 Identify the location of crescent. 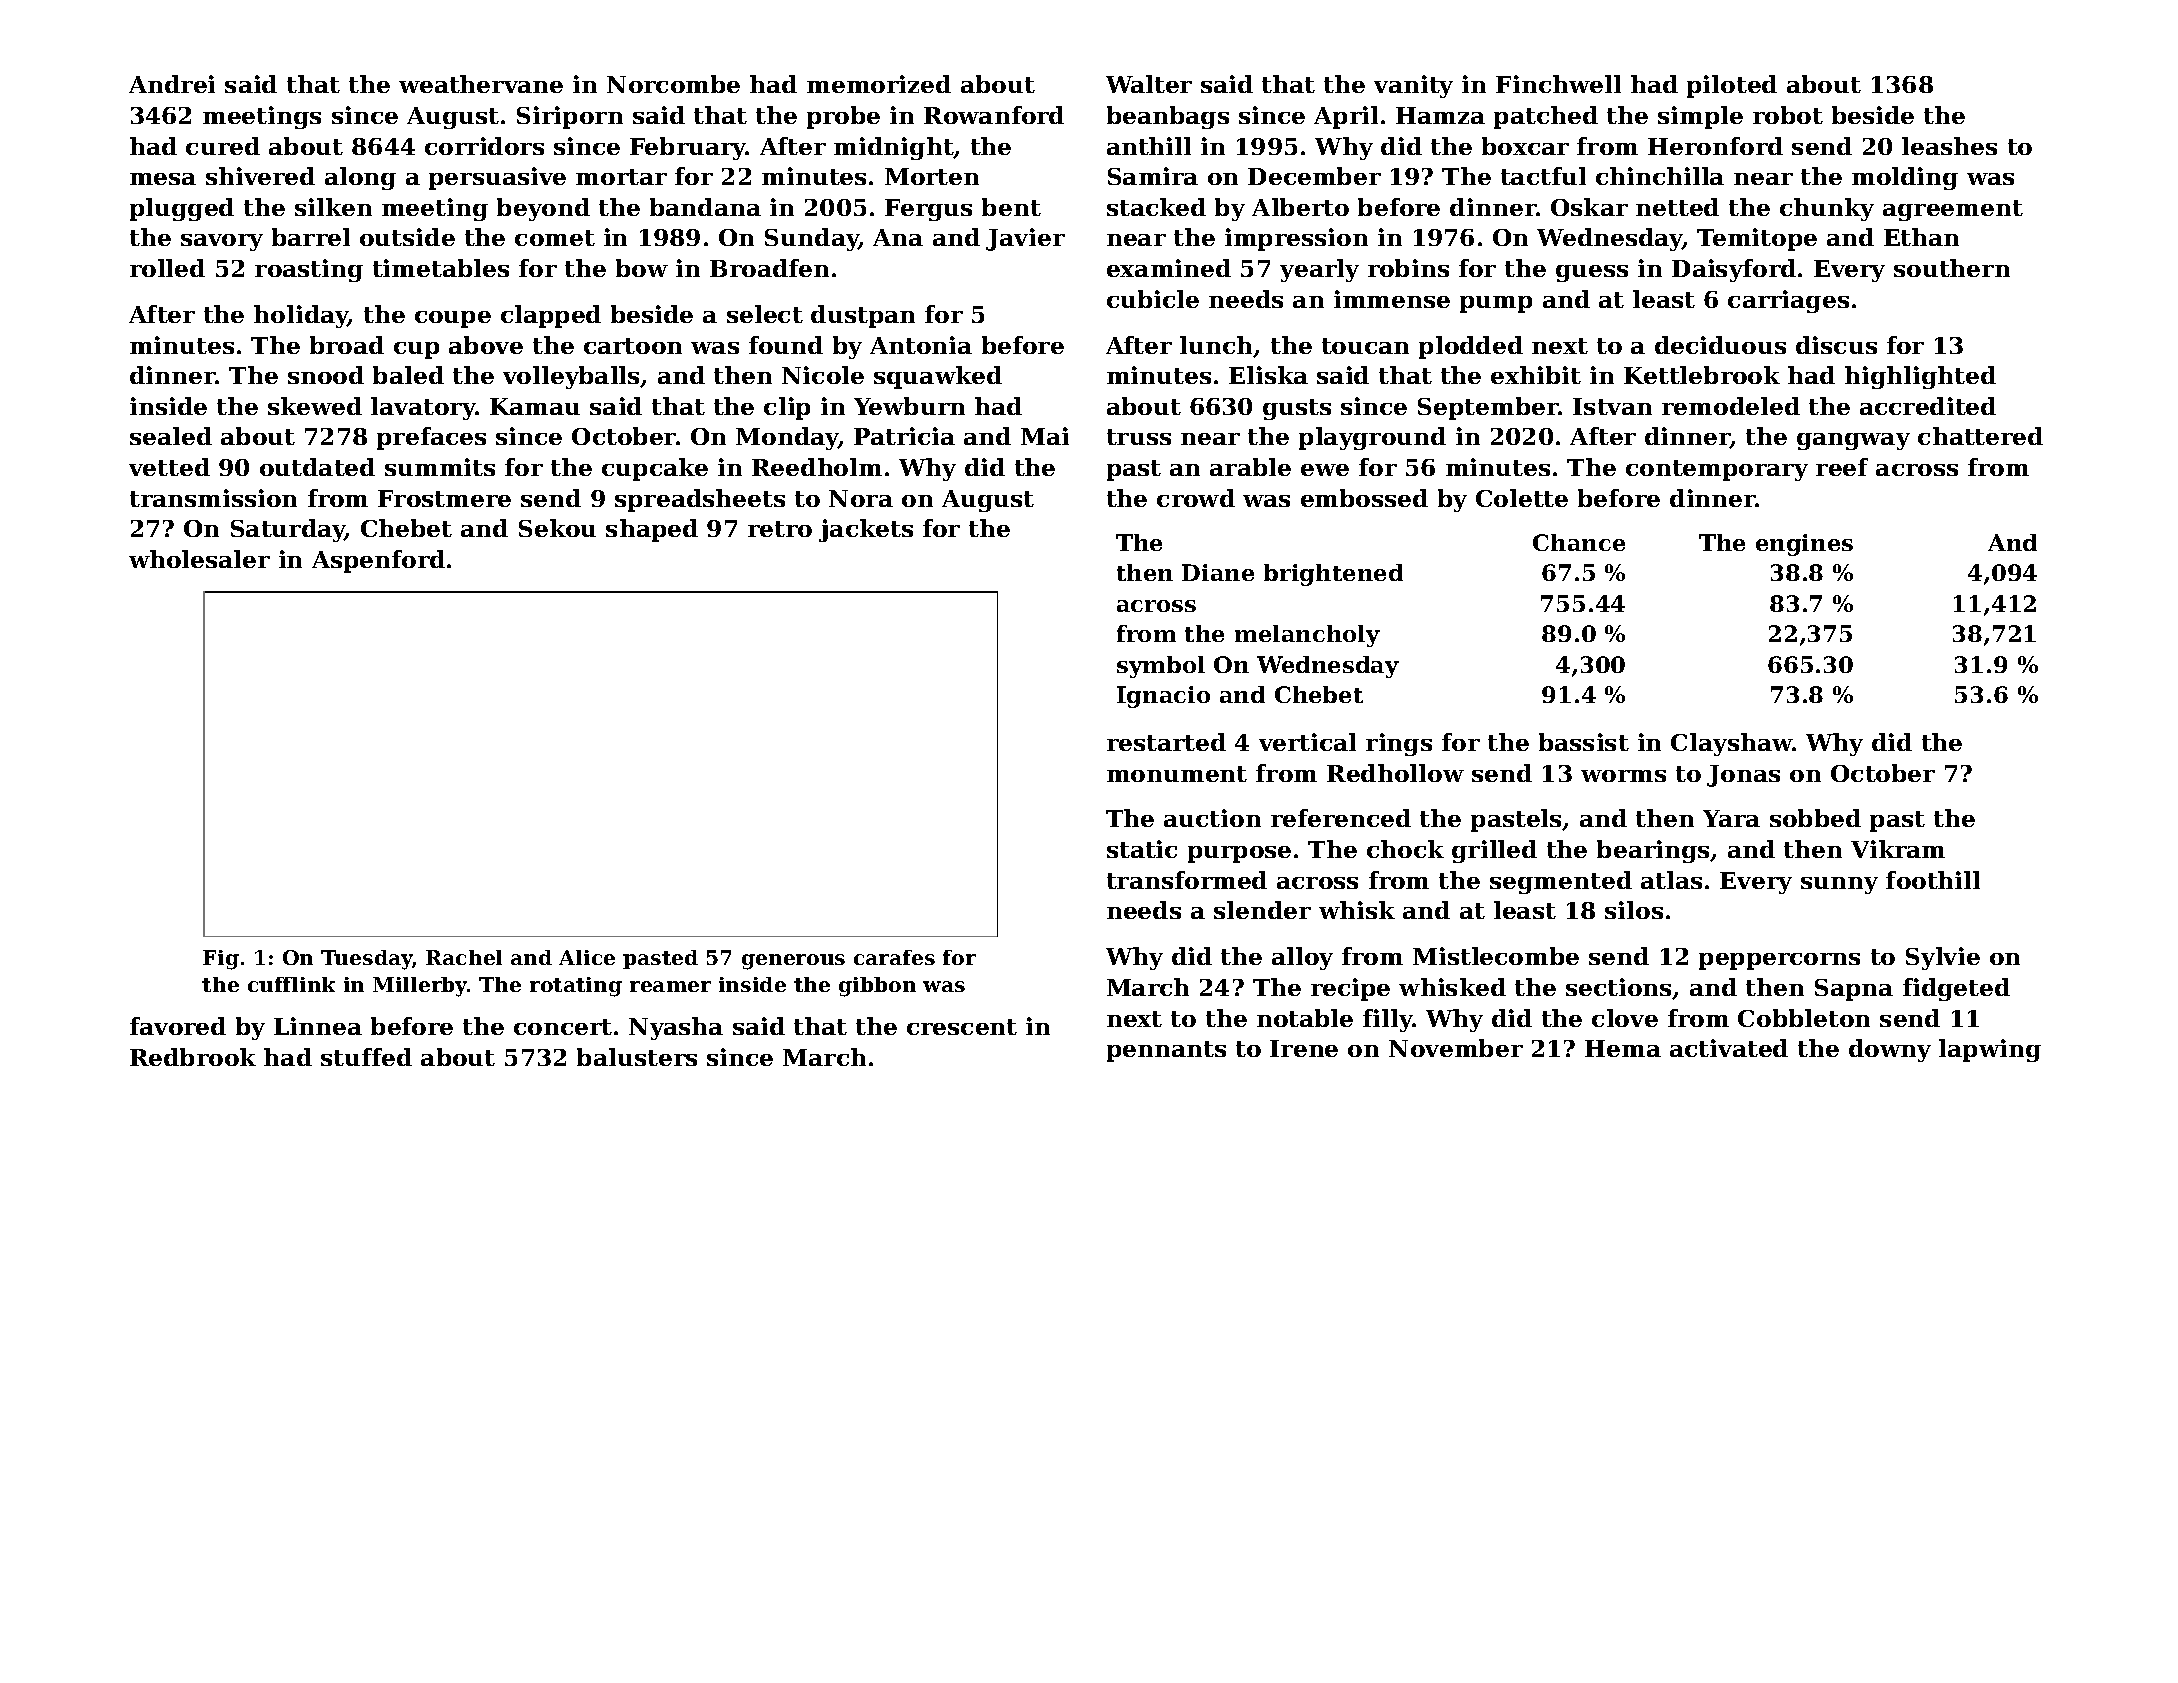
(962, 1027).
